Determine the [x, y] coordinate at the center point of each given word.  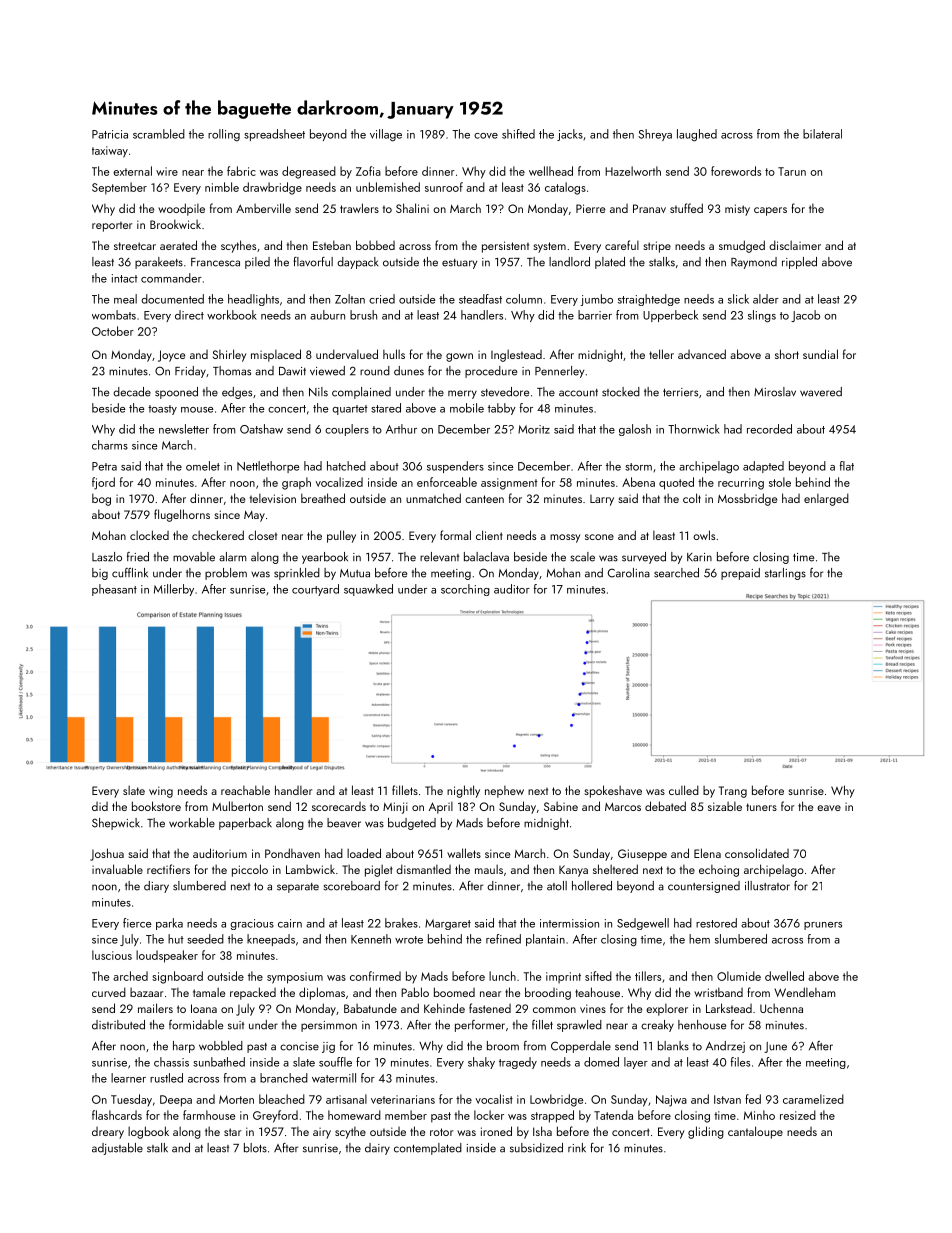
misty [737, 210]
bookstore [156, 806]
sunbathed [219, 1062]
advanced [702, 354]
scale [582, 557]
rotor [441, 1132]
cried [382, 299]
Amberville [263, 208]
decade [132, 392]
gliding [706, 1132]
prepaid [740, 574]
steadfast [480, 299]
